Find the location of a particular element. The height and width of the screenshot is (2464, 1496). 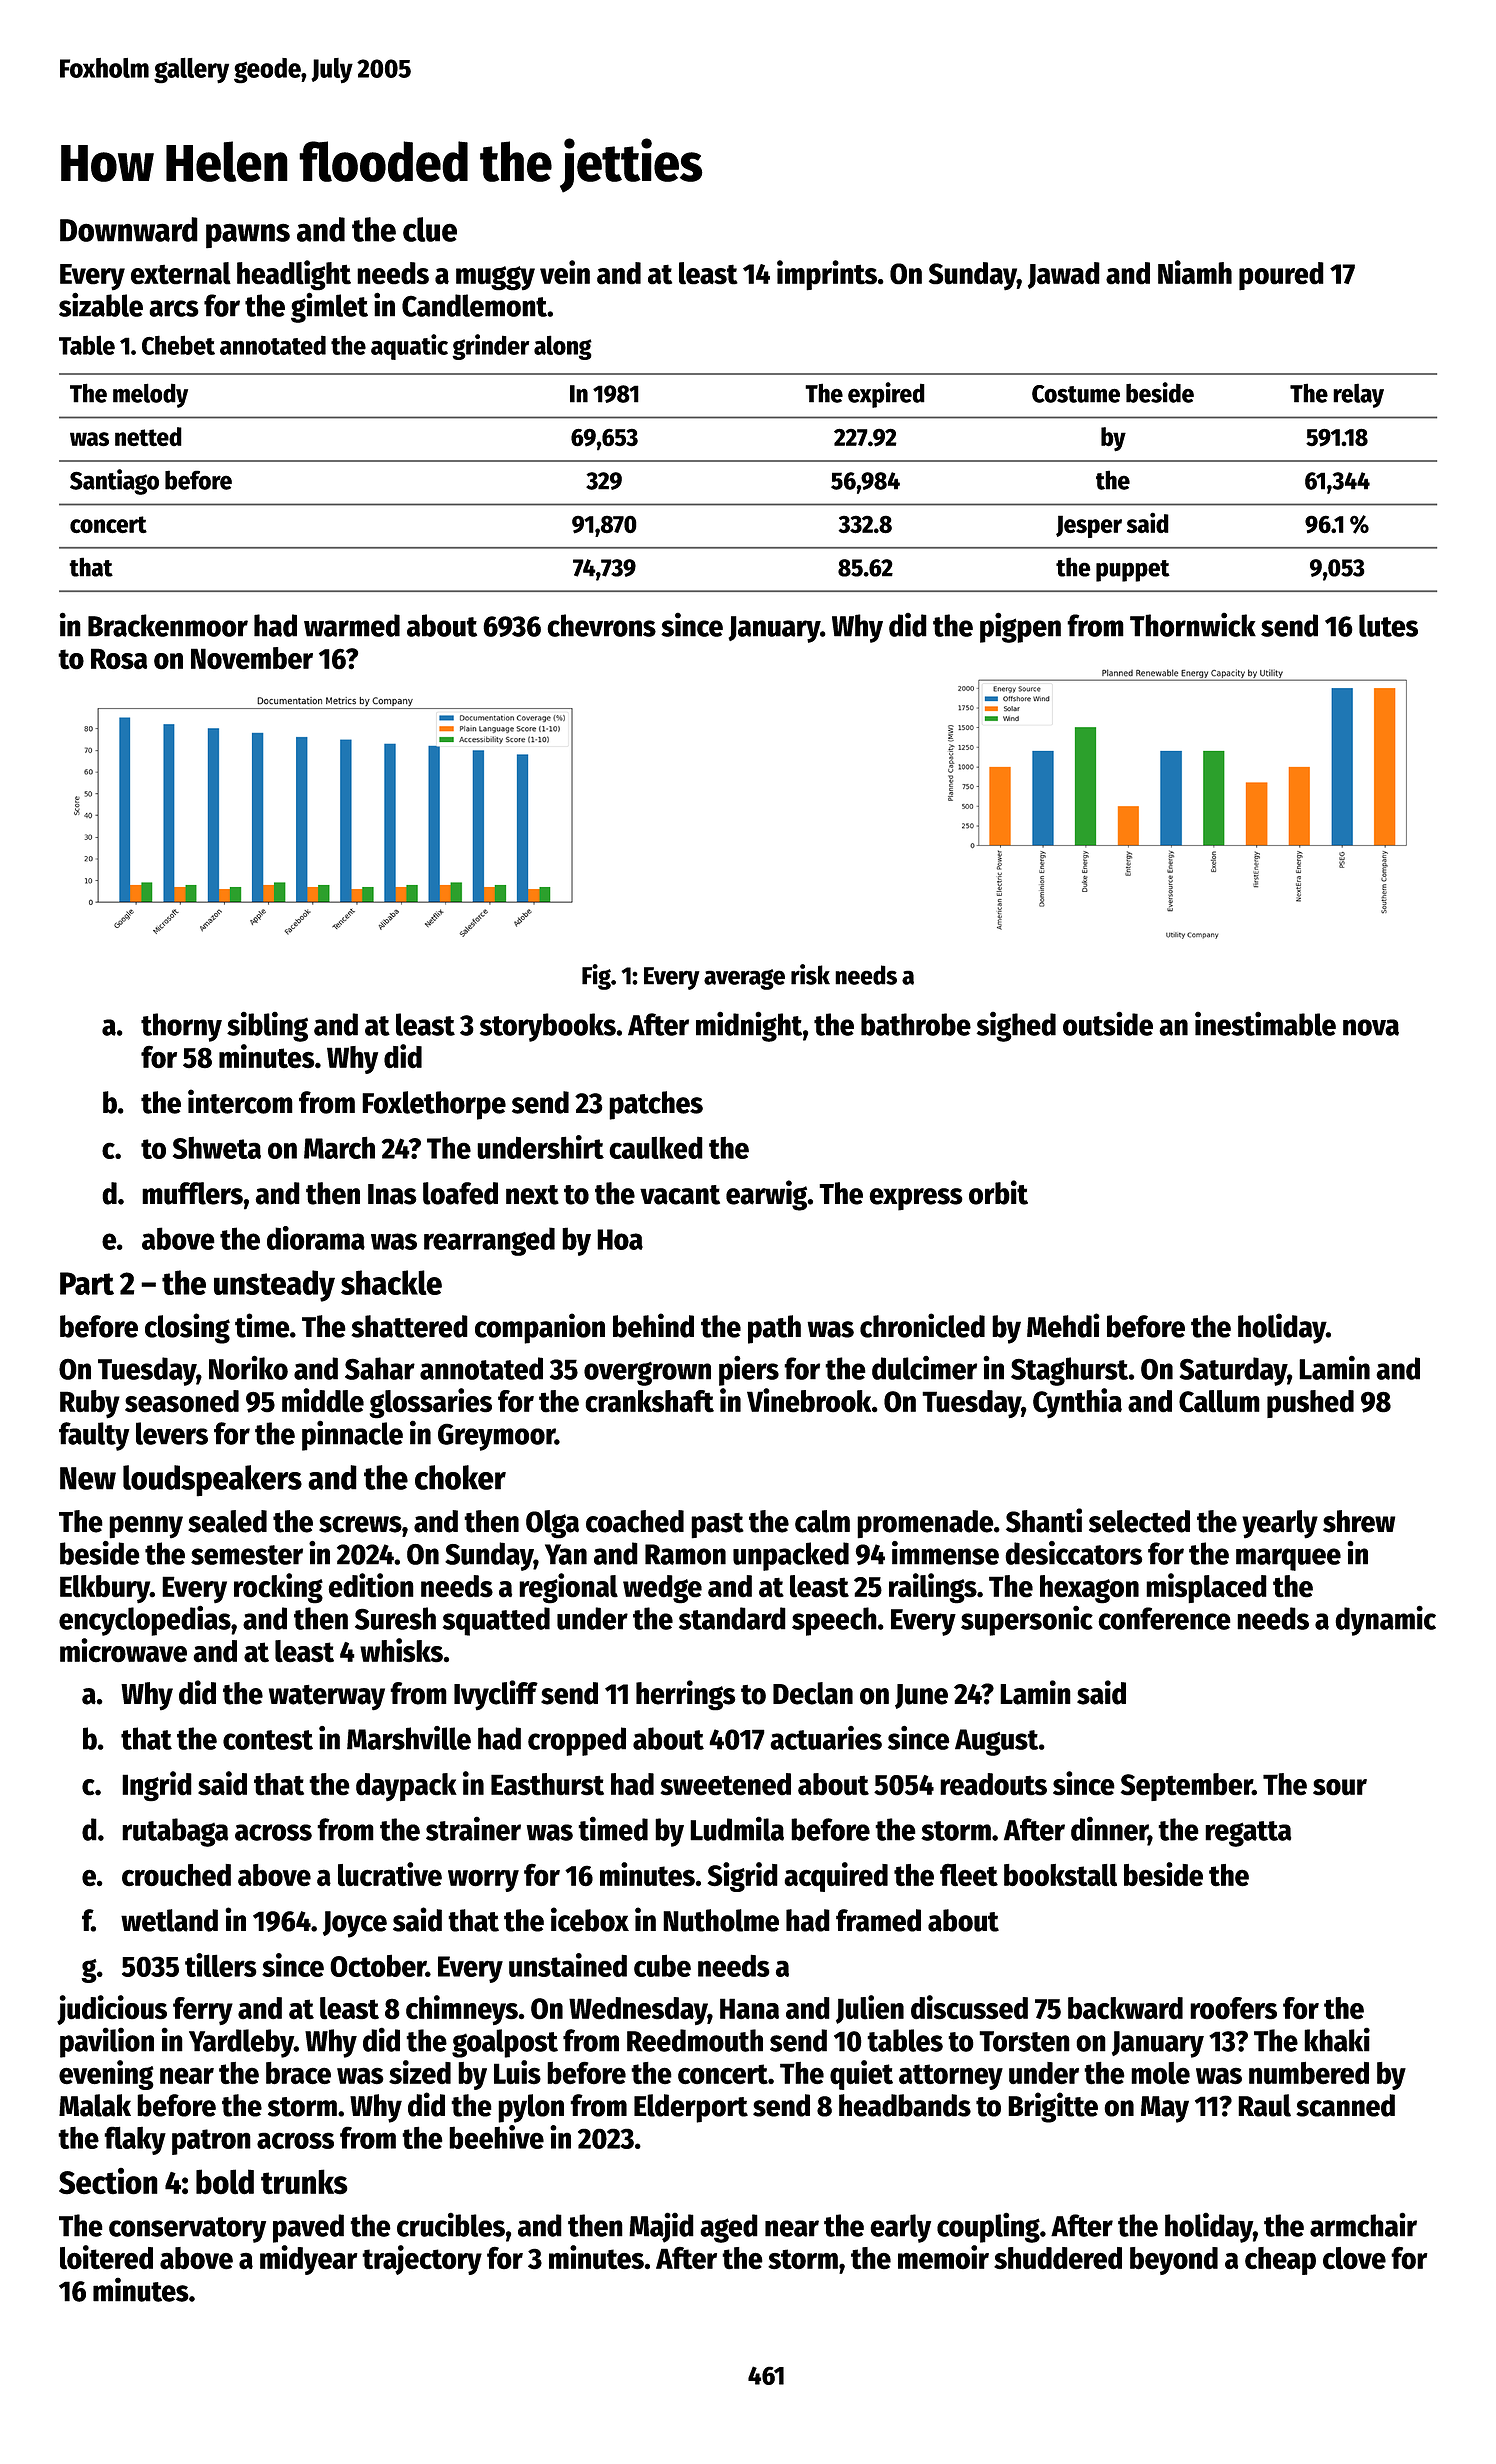

dulcimer is located at coordinates (924, 1368).
